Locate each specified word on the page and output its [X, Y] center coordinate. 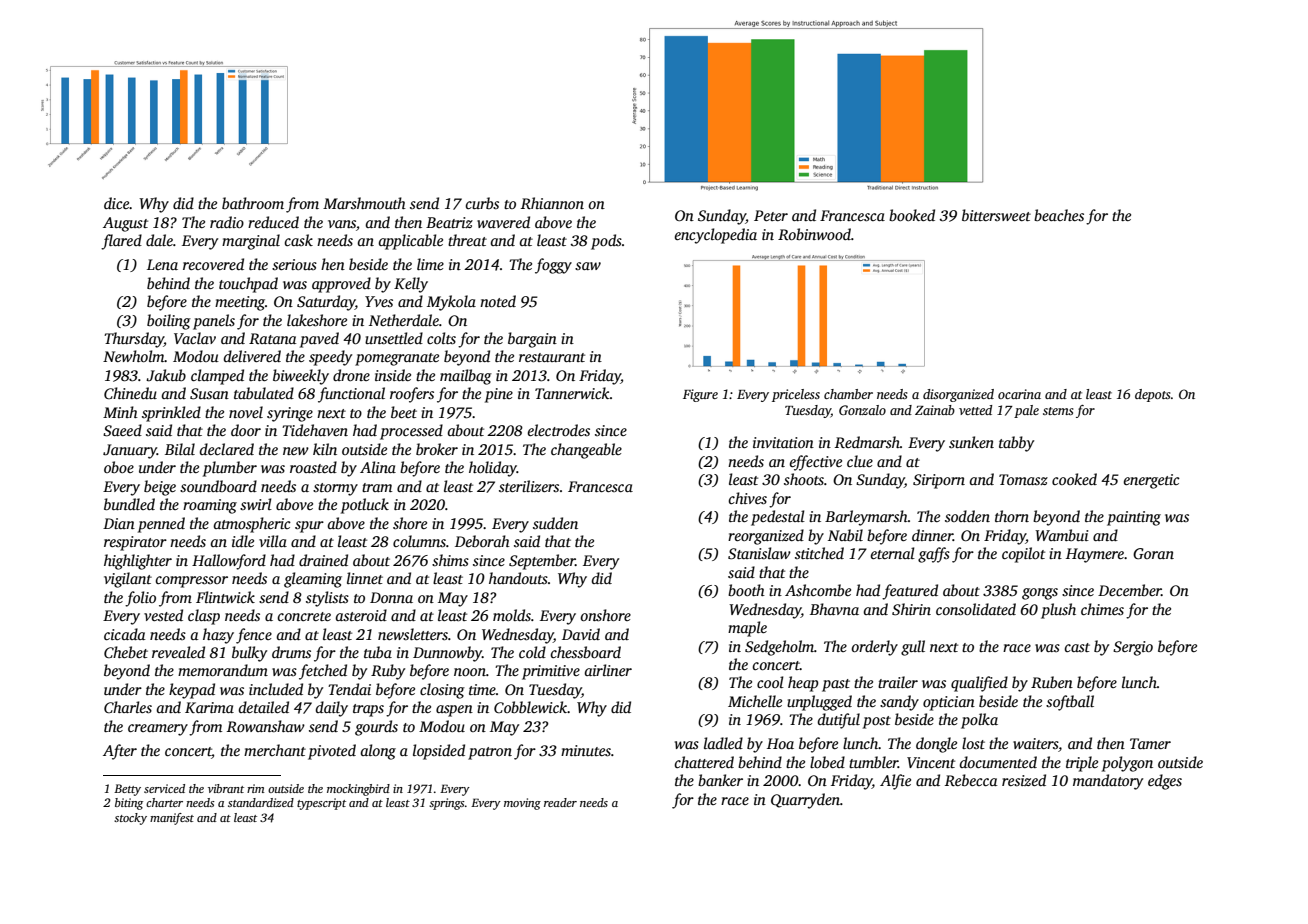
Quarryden [805, 801]
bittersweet [996, 215]
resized [1024, 780]
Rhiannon [552, 203]
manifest [172, 819]
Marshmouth [364, 203]
